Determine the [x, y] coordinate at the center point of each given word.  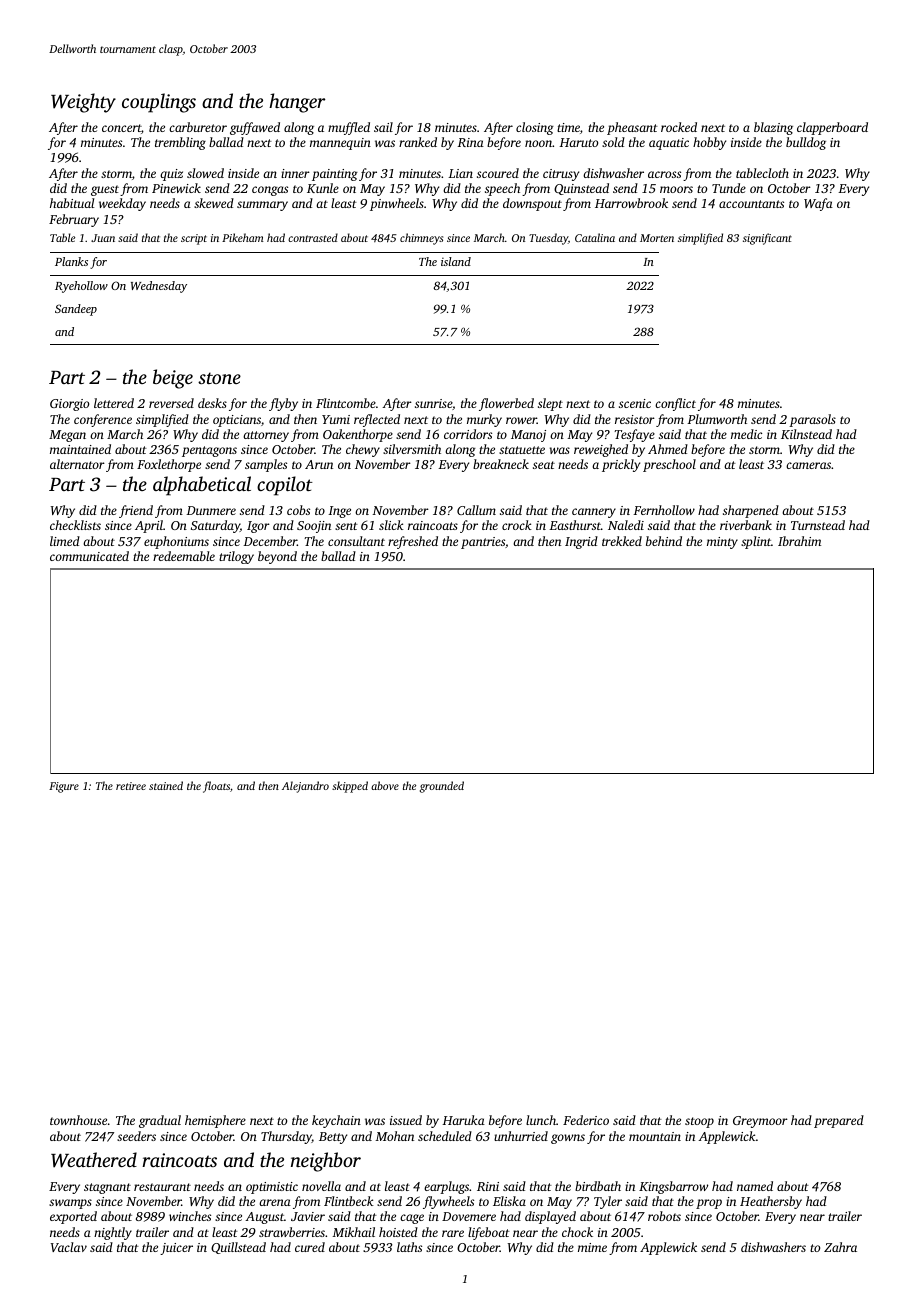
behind [664, 541]
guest [105, 190]
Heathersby [771, 1202]
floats [216, 787]
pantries [483, 543]
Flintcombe [346, 403]
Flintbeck [349, 1201]
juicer [176, 1249]
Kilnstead [806, 434]
